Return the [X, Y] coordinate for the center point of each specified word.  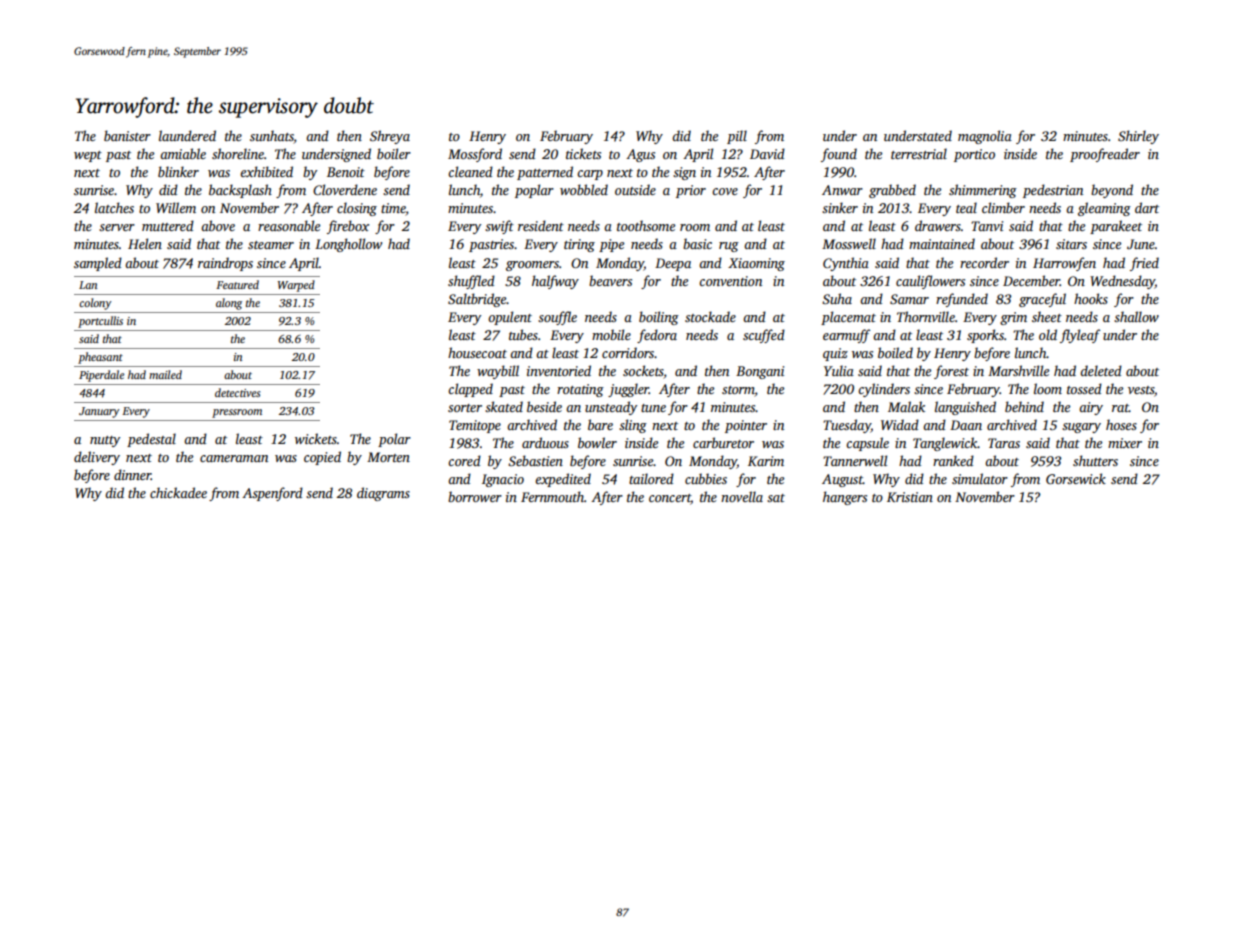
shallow [1136, 316]
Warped [296, 286]
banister [127, 135]
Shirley [1138, 137]
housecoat [477, 352]
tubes [523, 334]
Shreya [390, 137]
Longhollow [348, 245]
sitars [1071, 244]
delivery [97, 458]
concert [670, 499]
